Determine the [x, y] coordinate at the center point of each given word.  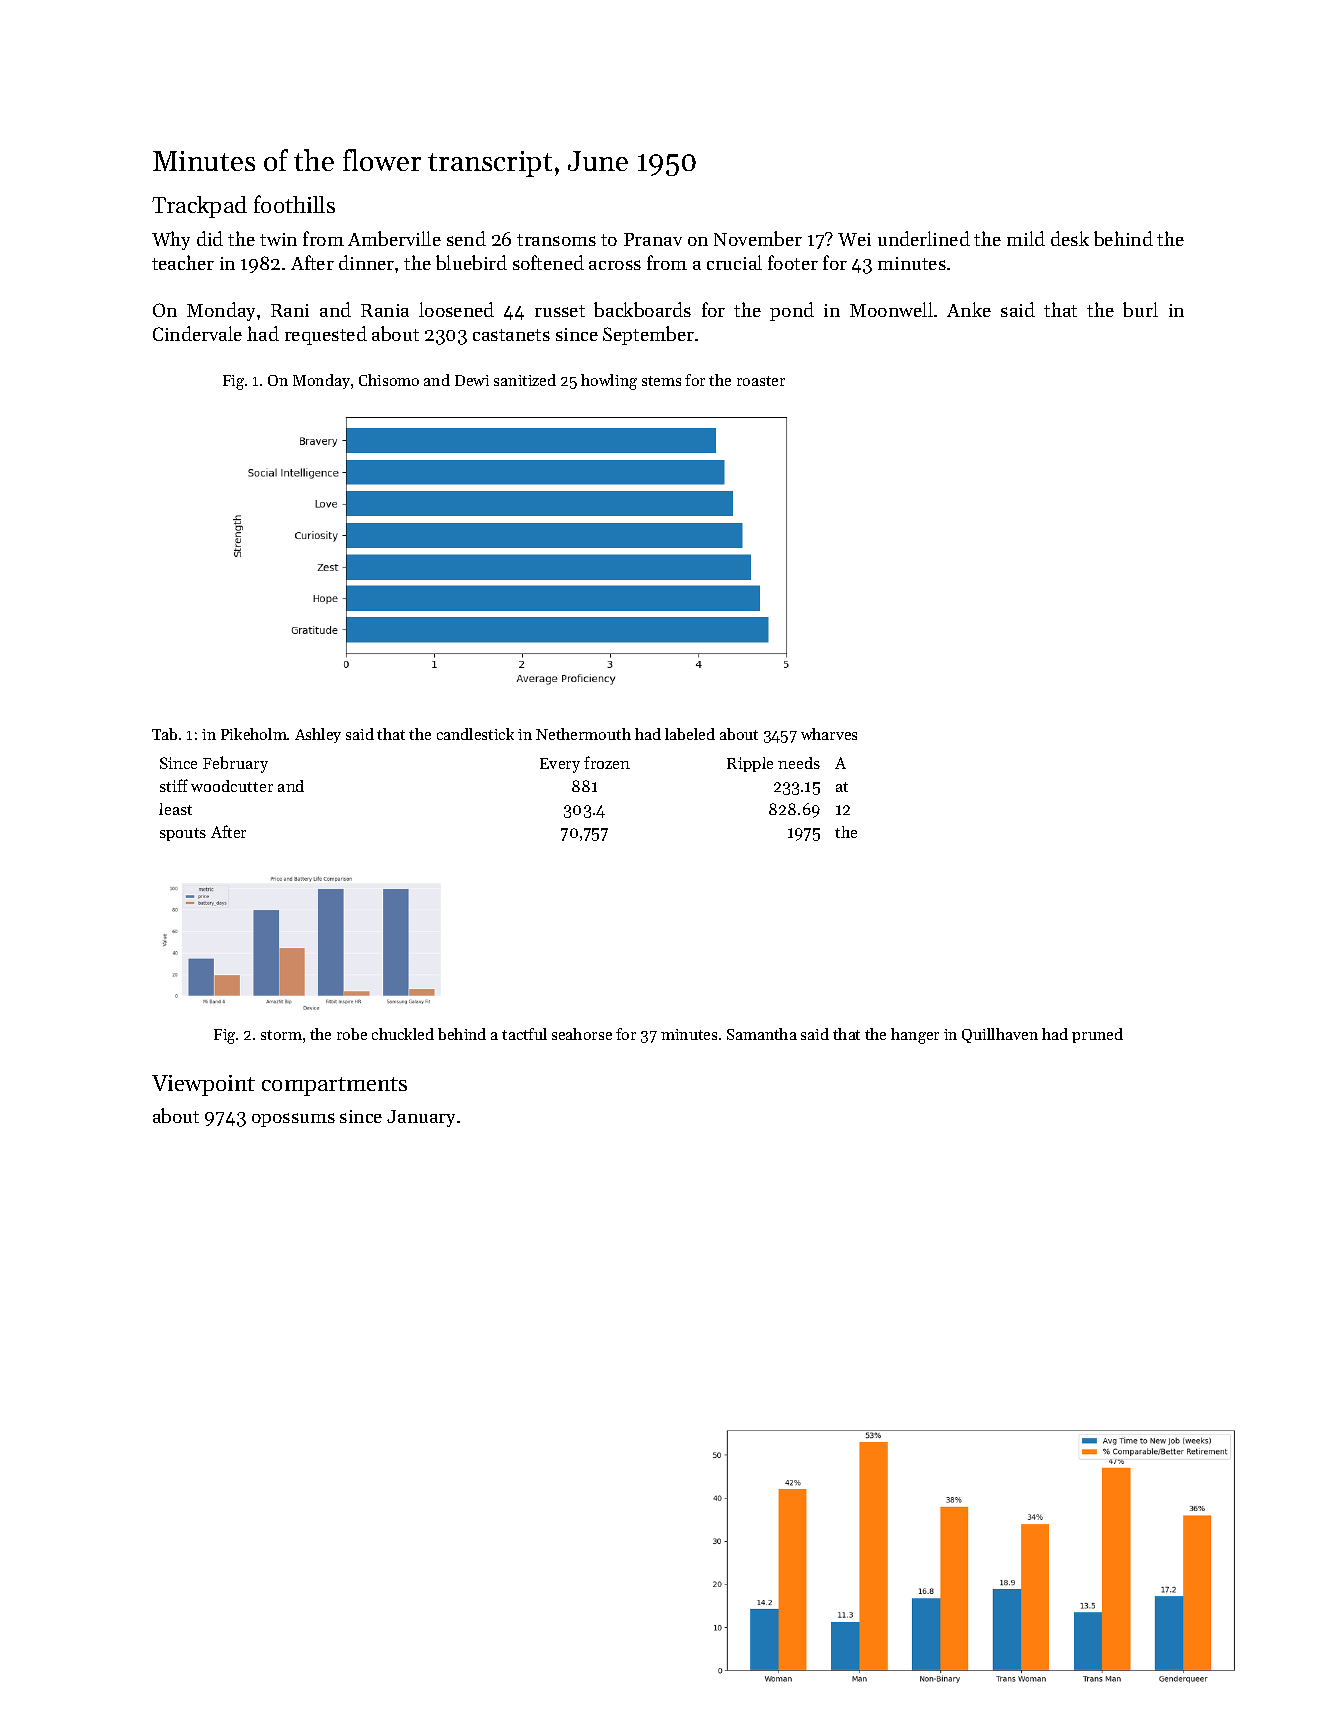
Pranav [653, 239]
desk [1070, 238]
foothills [294, 204]
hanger [915, 1036]
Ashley [318, 735]
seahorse [582, 1034]
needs [799, 763]
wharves [829, 734]
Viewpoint [203, 1085]
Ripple [750, 764]
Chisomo [389, 380]
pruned [1097, 1035]
